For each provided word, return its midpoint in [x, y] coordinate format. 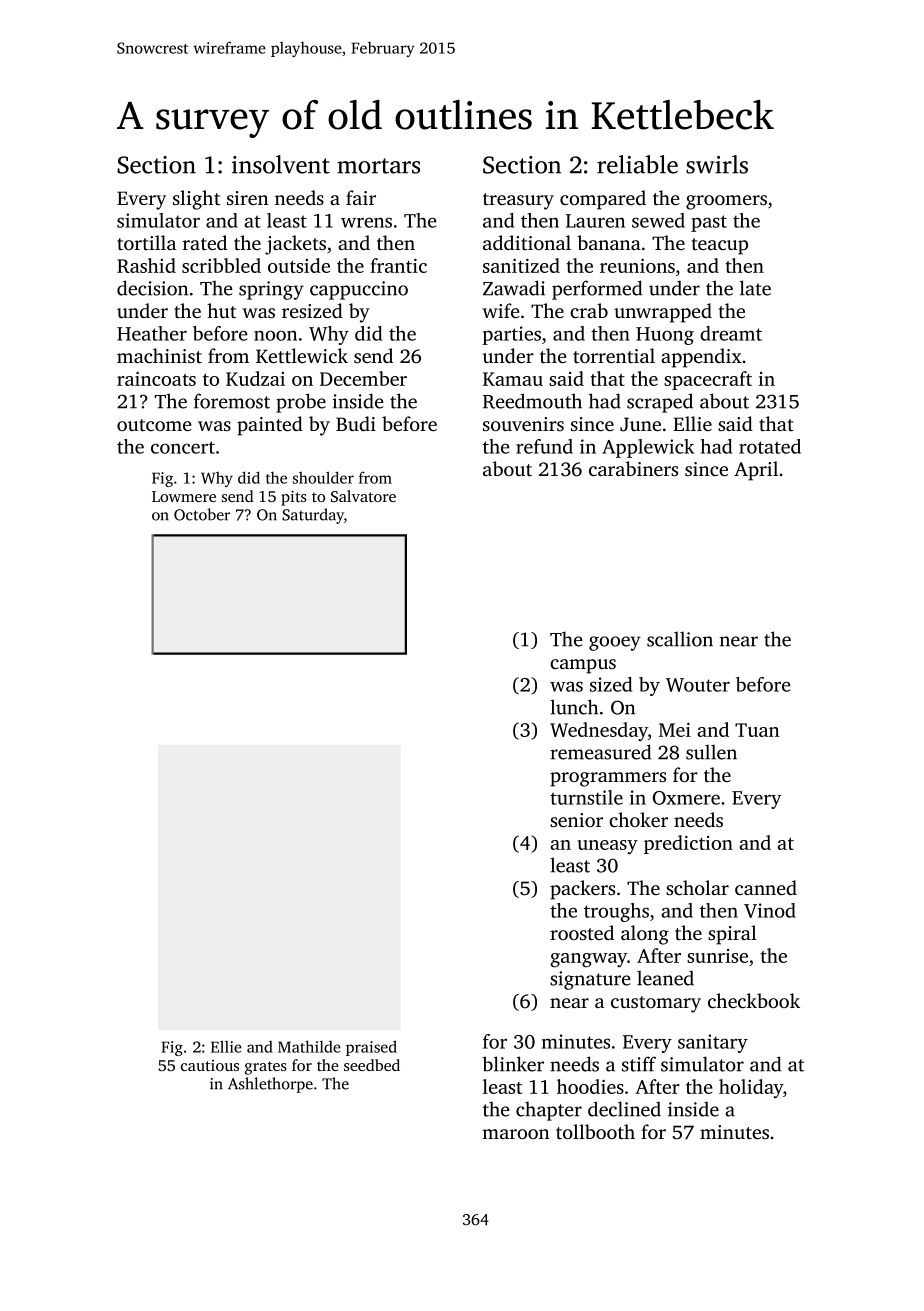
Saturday [313, 516]
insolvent [281, 164]
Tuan [757, 730]
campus [583, 666]
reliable [637, 164]
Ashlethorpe [270, 1085]
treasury [518, 201]
